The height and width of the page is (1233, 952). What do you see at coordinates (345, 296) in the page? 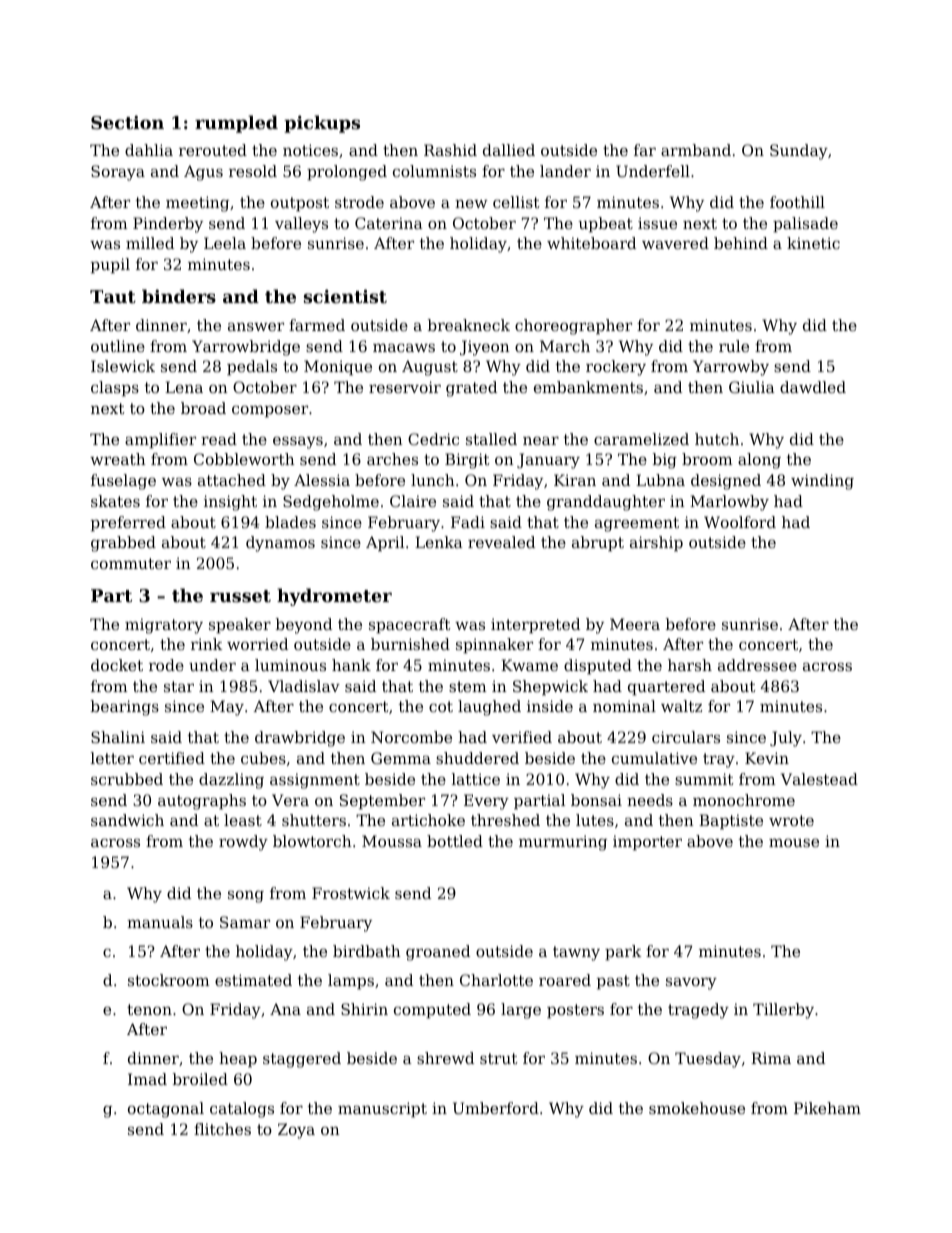
I see `scientist` at bounding box center [345, 296].
